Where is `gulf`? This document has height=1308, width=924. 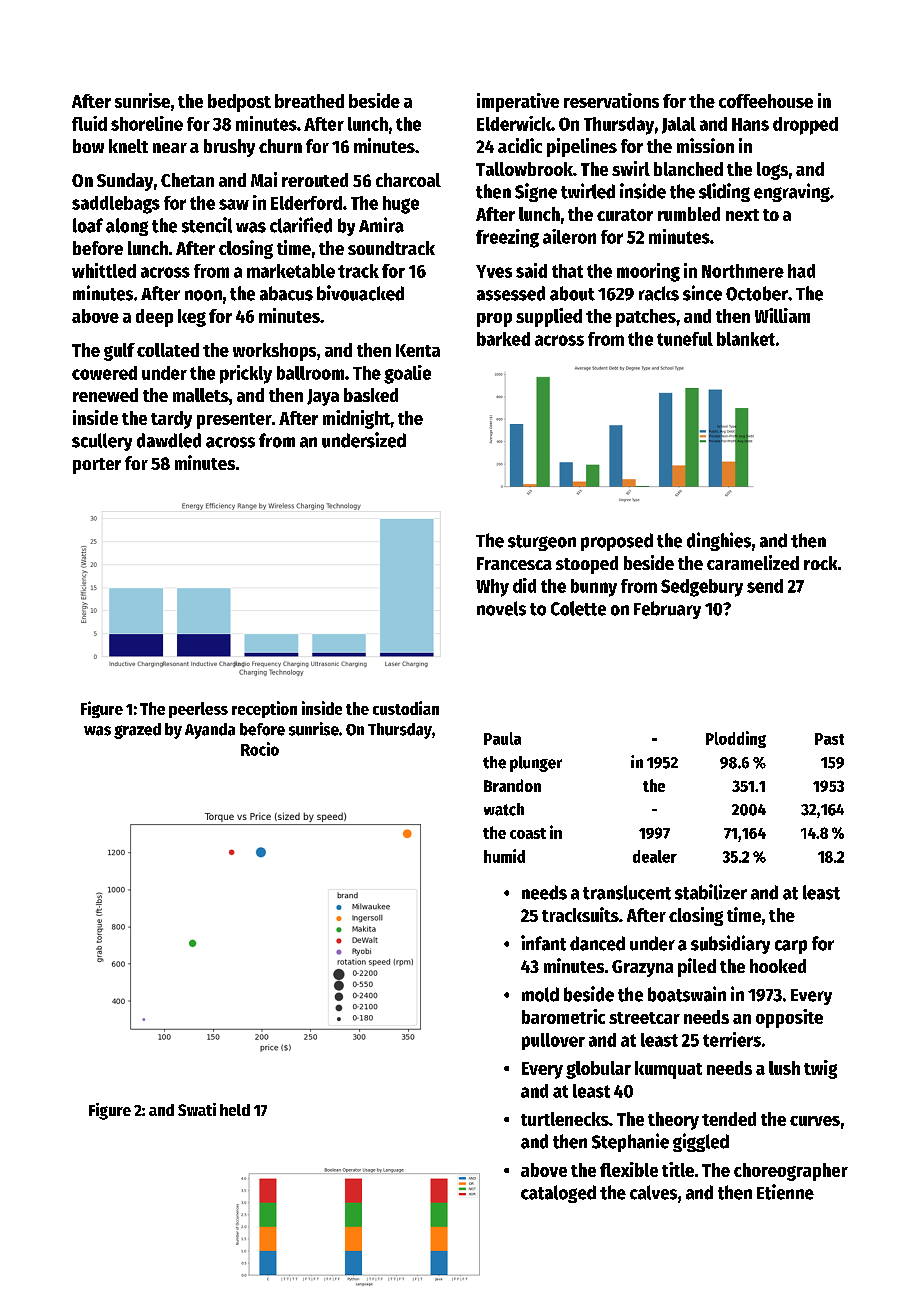
gulf is located at coordinates (119, 352).
